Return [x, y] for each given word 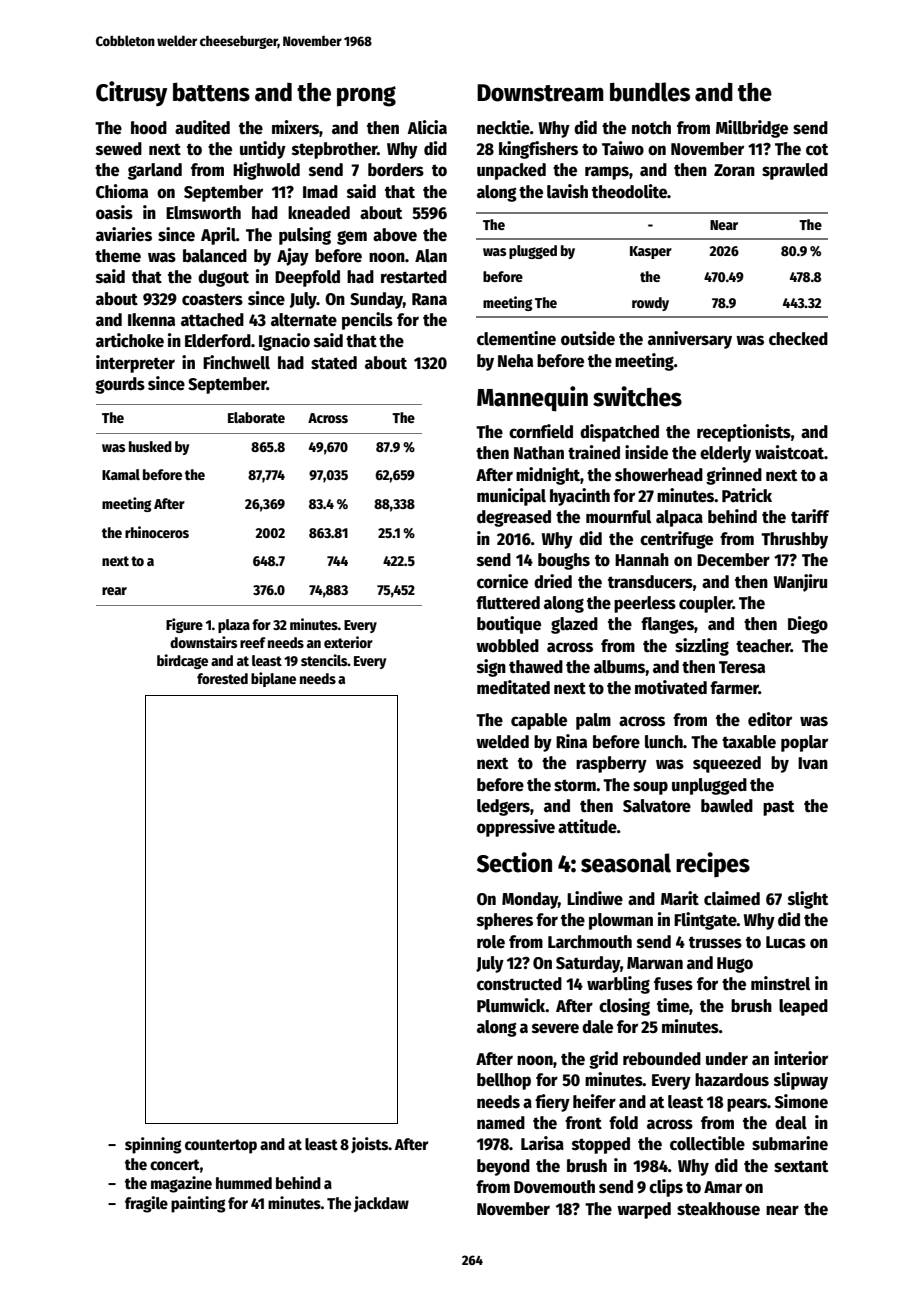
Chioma [122, 191]
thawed [536, 667]
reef [253, 642]
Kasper [651, 252]
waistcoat [789, 452]
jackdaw [381, 1204]
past [778, 808]
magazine [181, 1184]
